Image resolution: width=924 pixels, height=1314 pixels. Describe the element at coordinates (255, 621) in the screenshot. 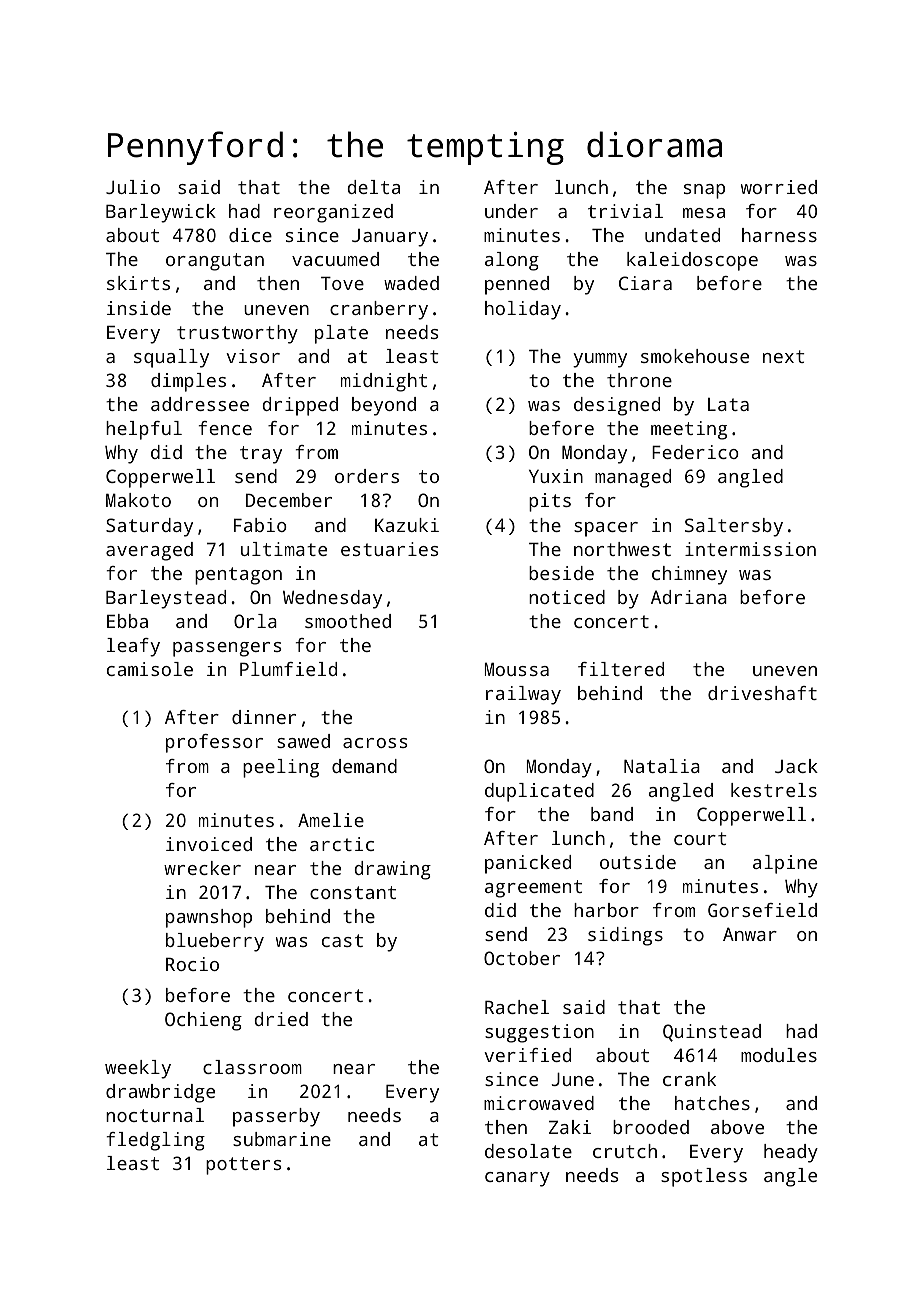

I see `Orla` at that location.
